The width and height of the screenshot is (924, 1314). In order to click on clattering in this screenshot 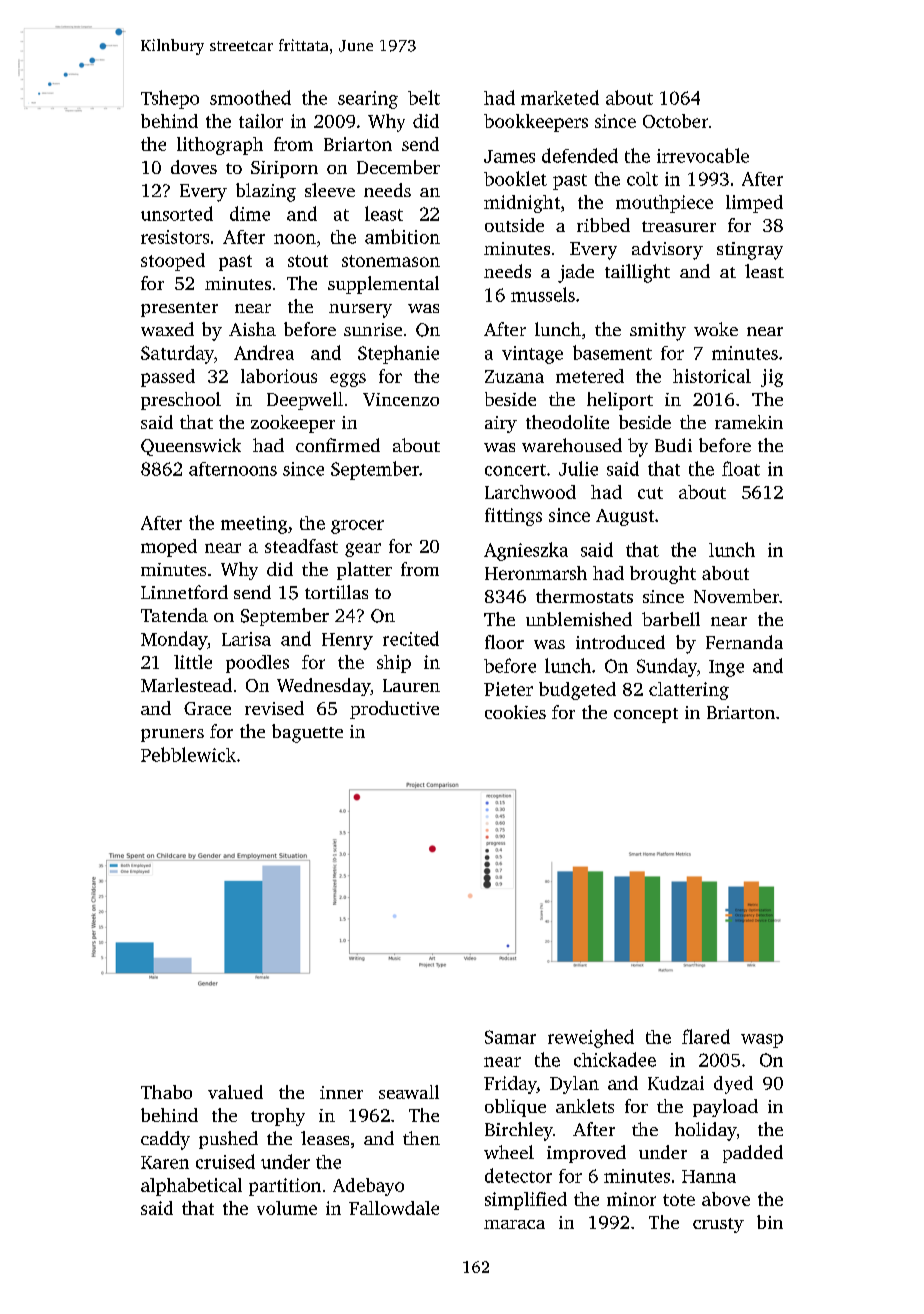, I will do `click(689, 691)`.
